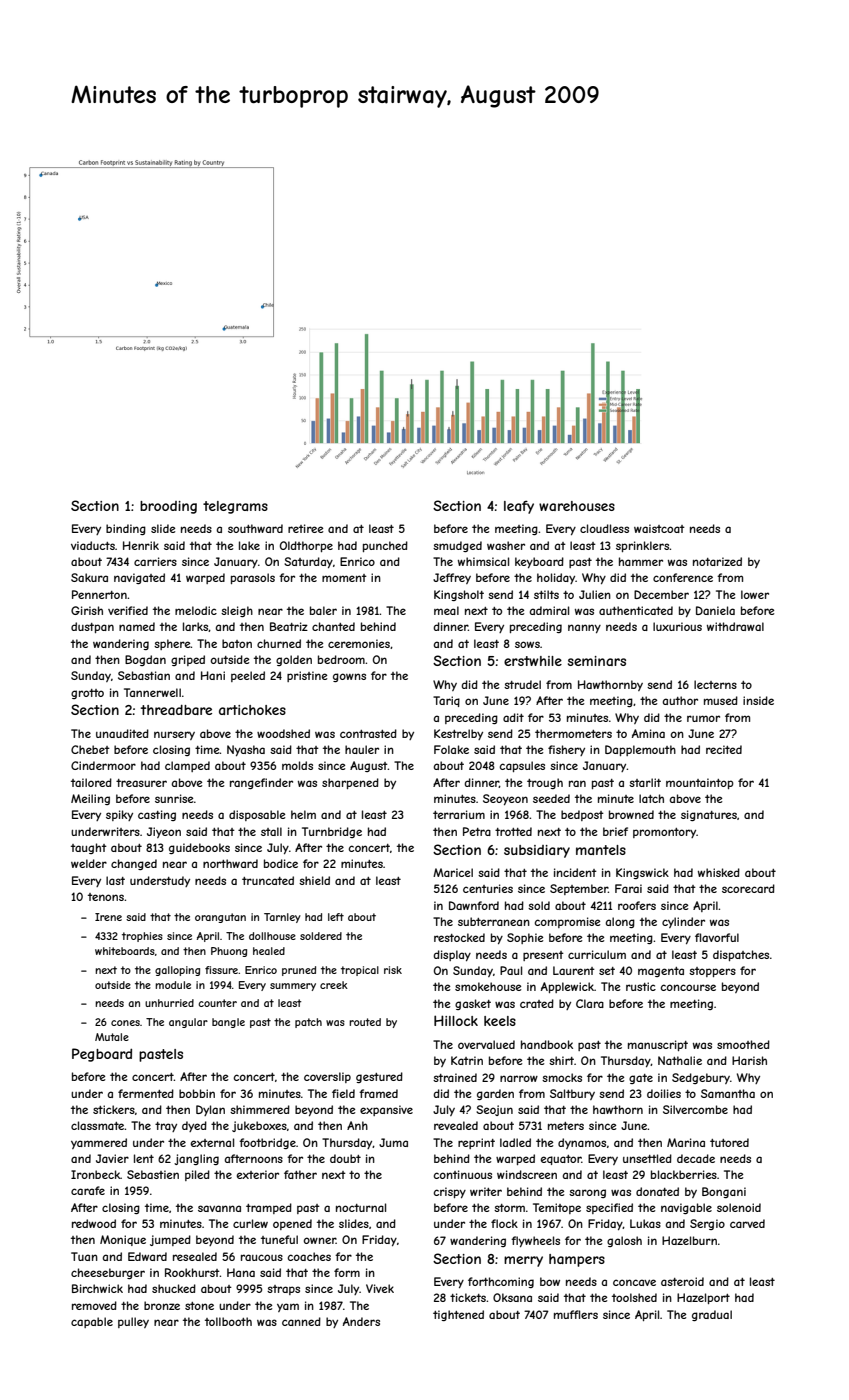  What do you see at coordinates (549, 610) in the screenshot?
I see `admiral` at bounding box center [549, 610].
